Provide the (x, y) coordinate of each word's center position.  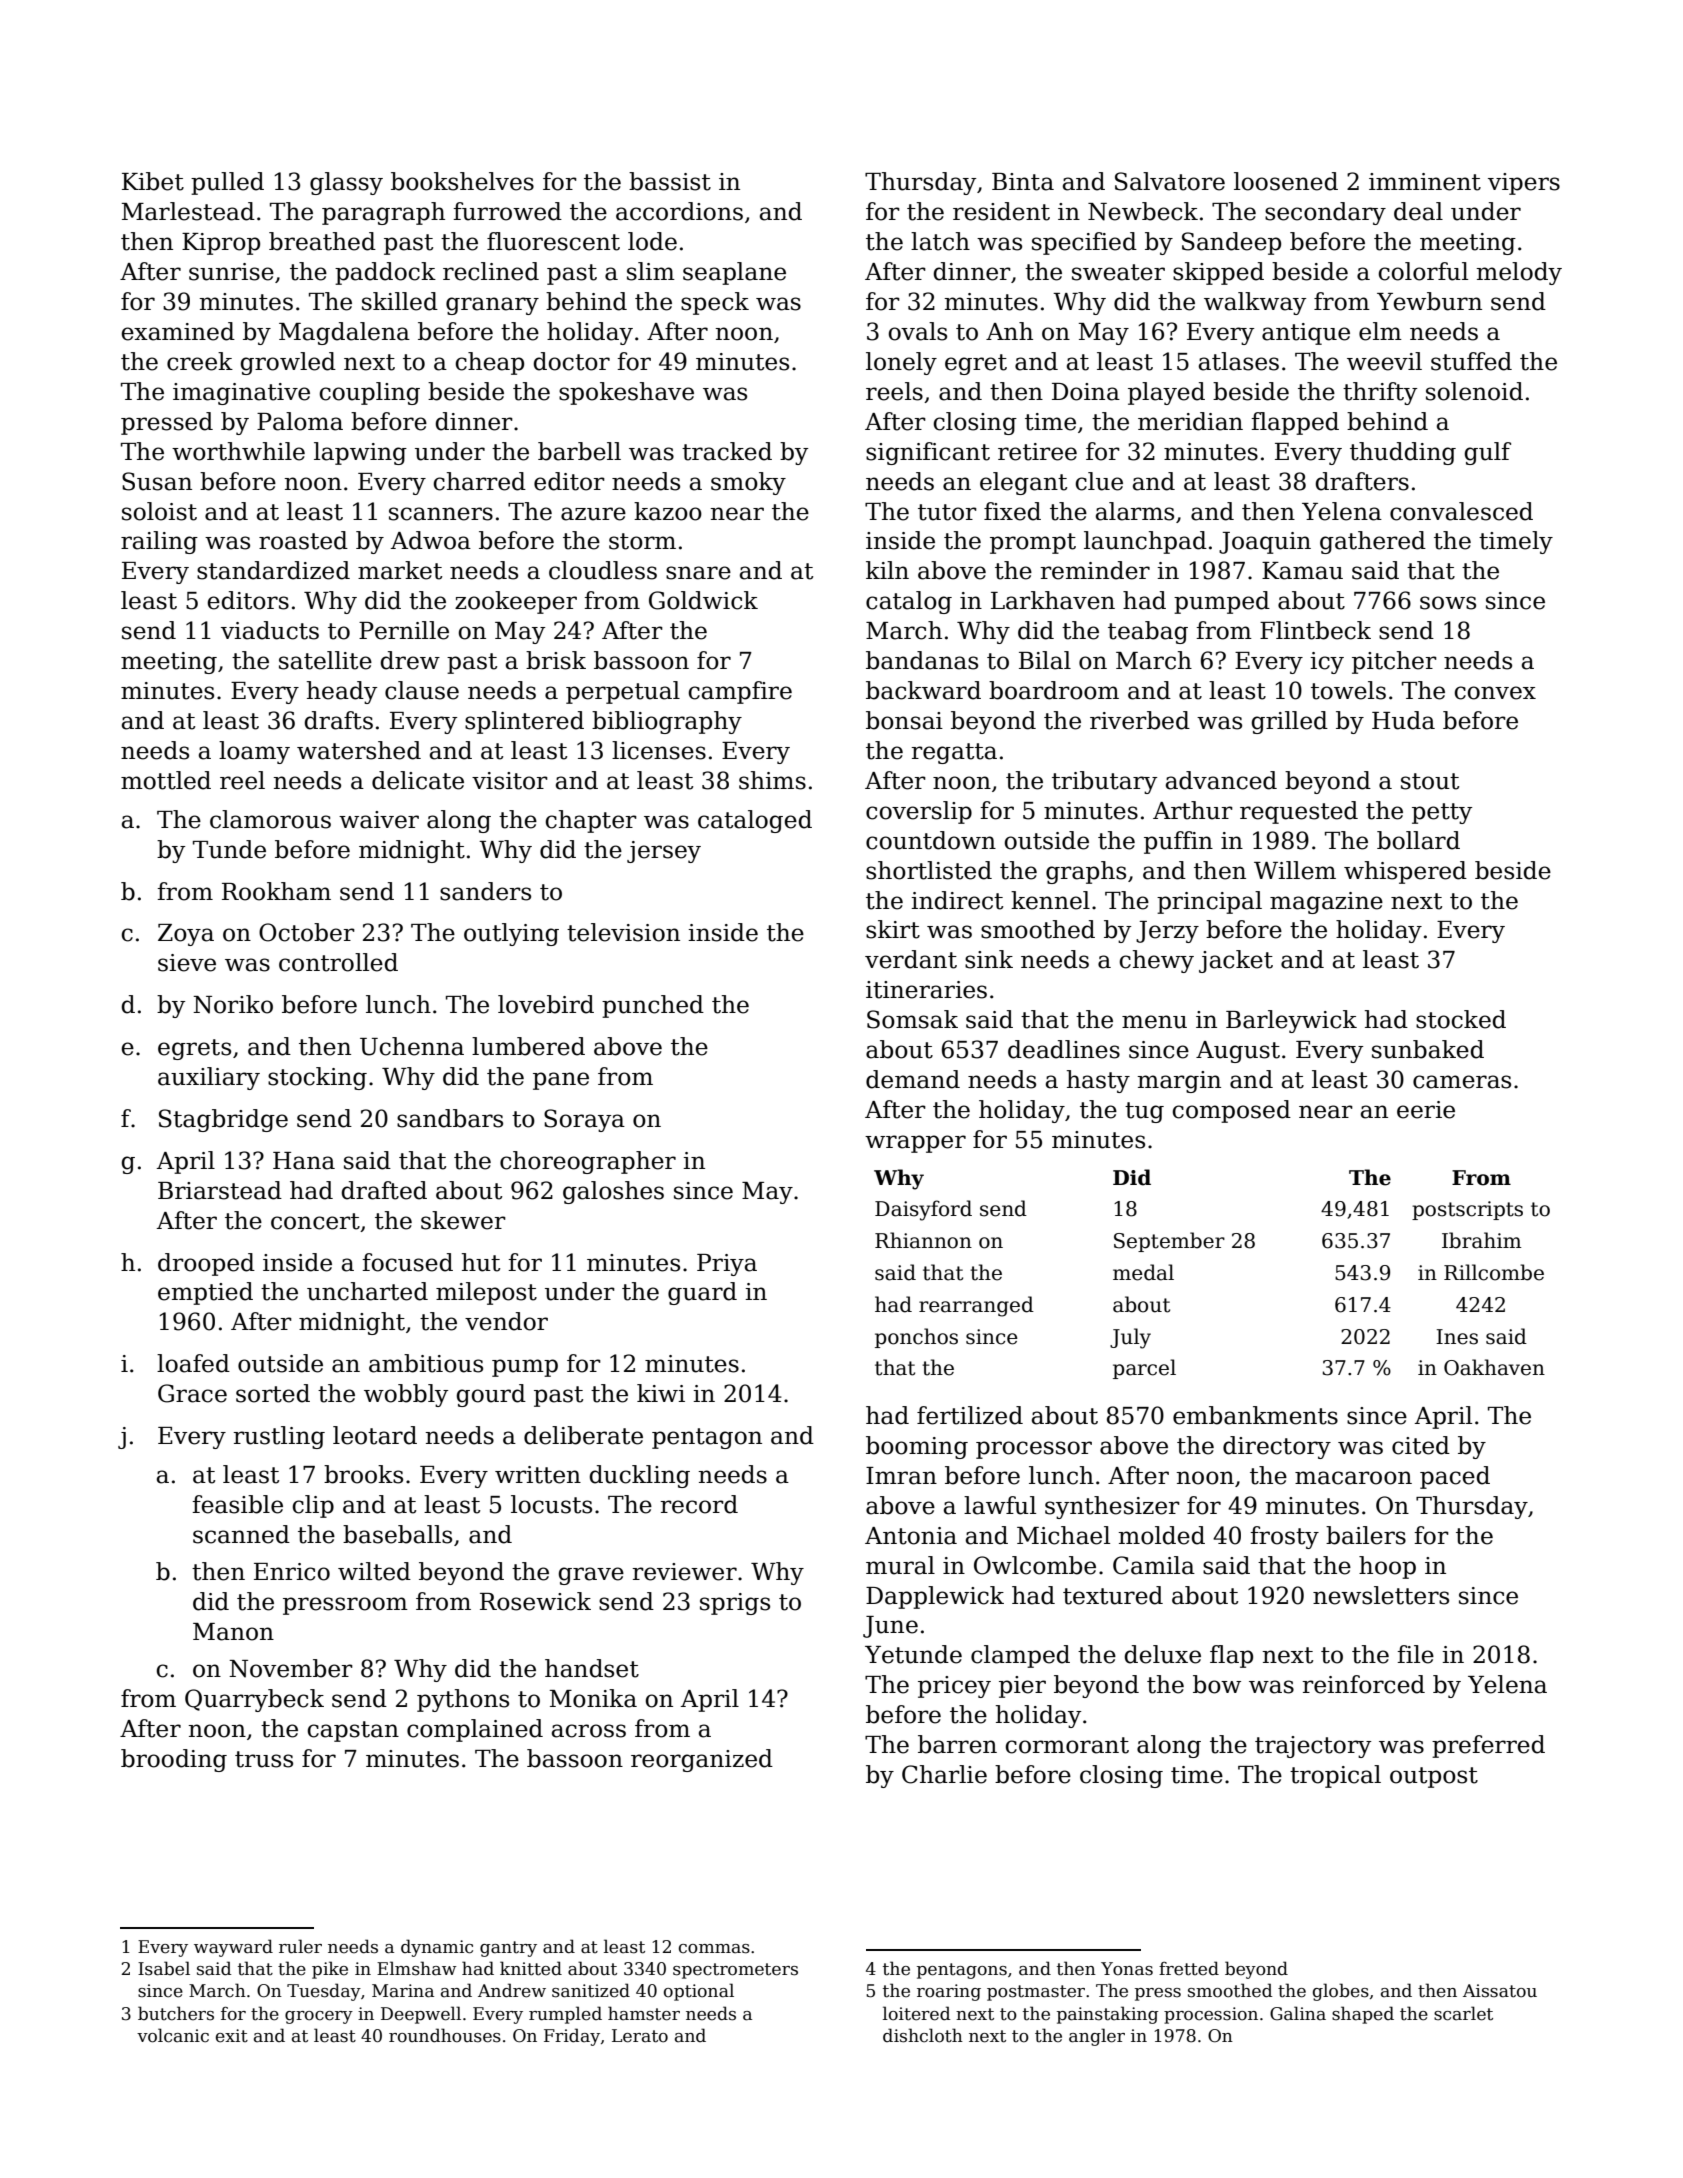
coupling (370, 393)
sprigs (735, 1604)
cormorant (1067, 1745)
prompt (1033, 543)
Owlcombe (1035, 1565)
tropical (1335, 1776)
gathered (1373, 542)
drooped (206, 1264)
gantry (508, 1949)
